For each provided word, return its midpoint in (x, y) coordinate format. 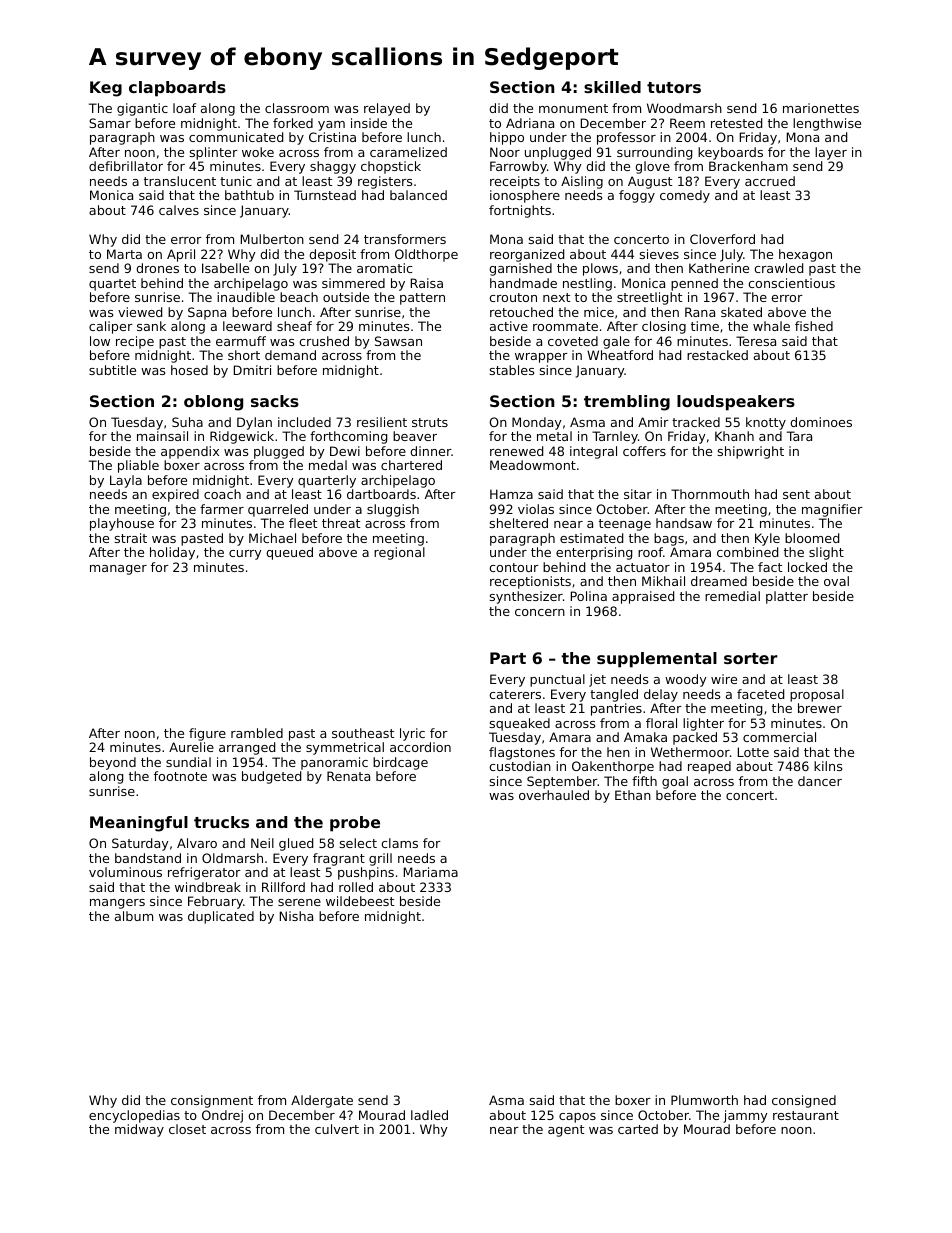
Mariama (431, 872)
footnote (180, 776)
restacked (717, 355)
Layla (126, 481)
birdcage (400, 763)
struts (430, 422)
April (181, 255)
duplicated (221, 917)
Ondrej (222, 1116)
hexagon (805, 255)
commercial (779, 737)
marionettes (821, 108)
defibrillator (126, 166)
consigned (804, 1101)
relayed (387, 109)
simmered (353, 283)
